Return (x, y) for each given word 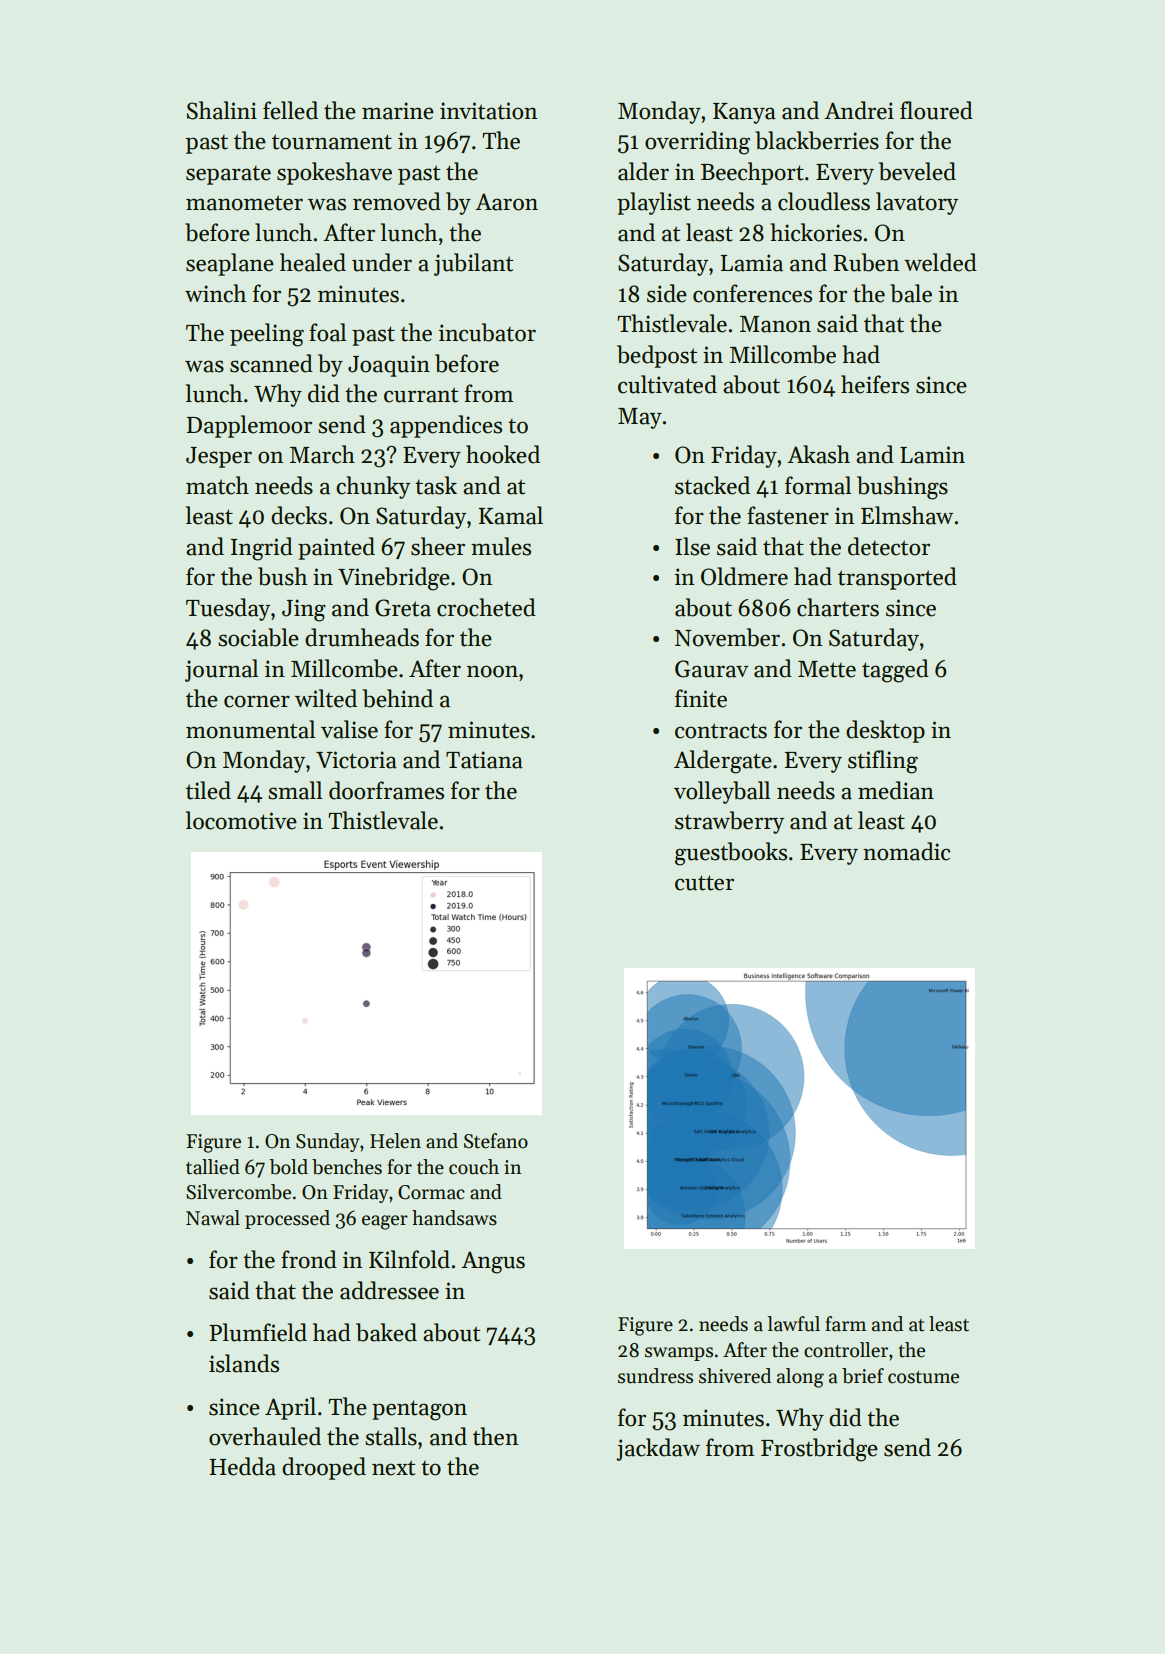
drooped (324, 1468)
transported (897, 578)
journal (221, 670)
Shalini (222, 110)
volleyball (722, 792)
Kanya (744, 113)
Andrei (859, 110)
